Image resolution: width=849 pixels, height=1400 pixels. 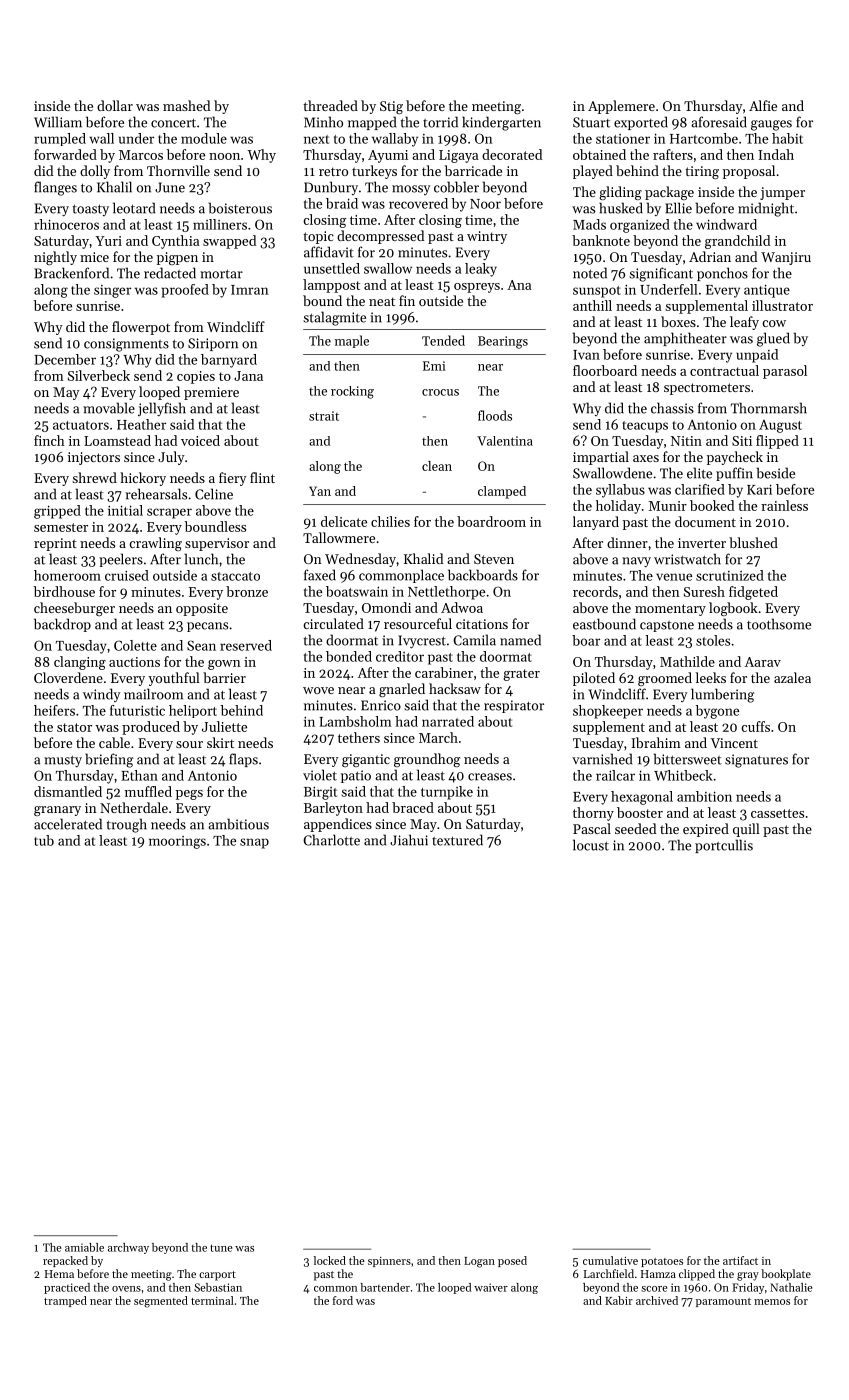 What do you see at coordinates (668, 506) in the screenshot?
I see `Munir` at bounding box center [668, 506].
